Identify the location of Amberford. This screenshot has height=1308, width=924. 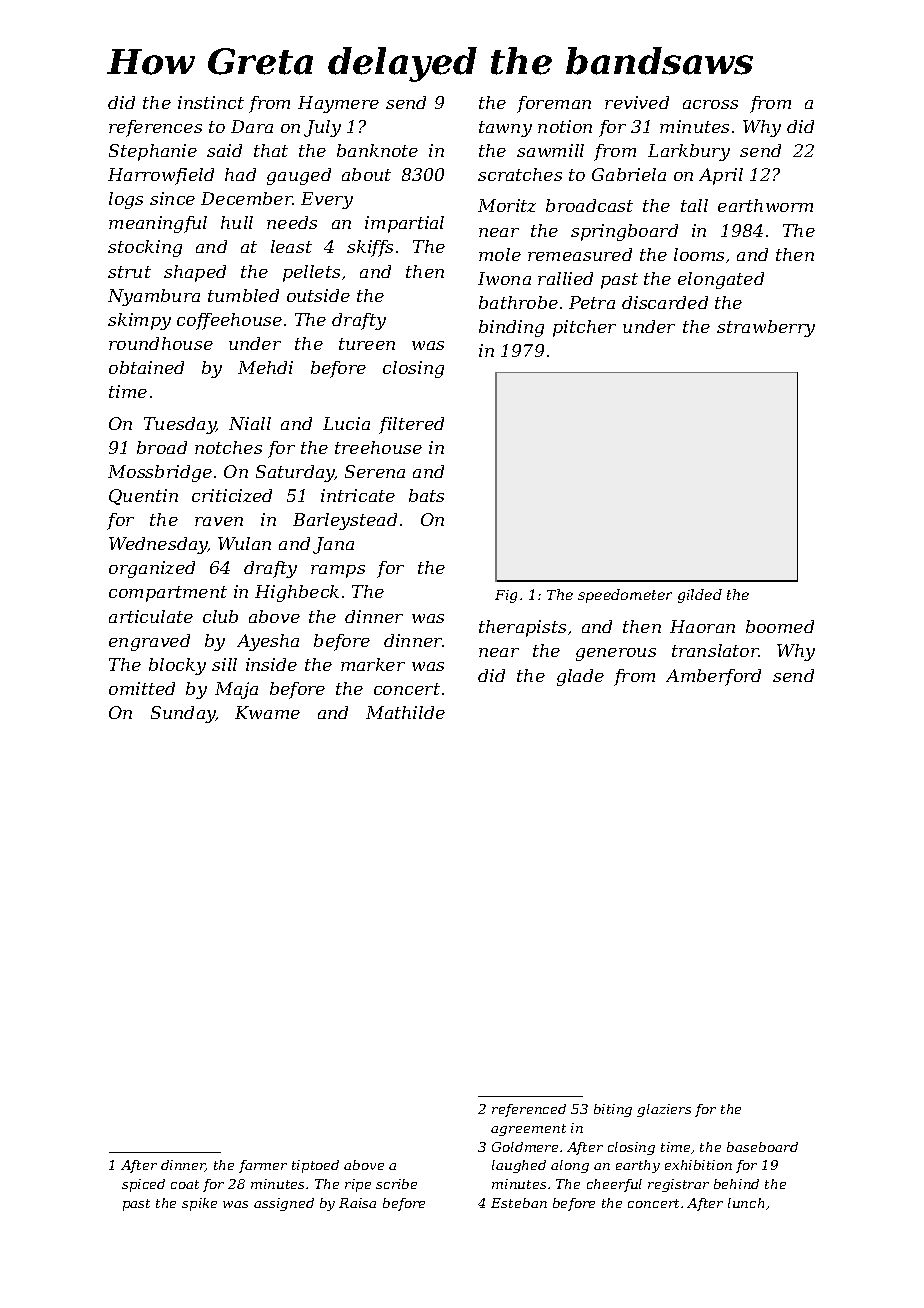
(713, 677).
